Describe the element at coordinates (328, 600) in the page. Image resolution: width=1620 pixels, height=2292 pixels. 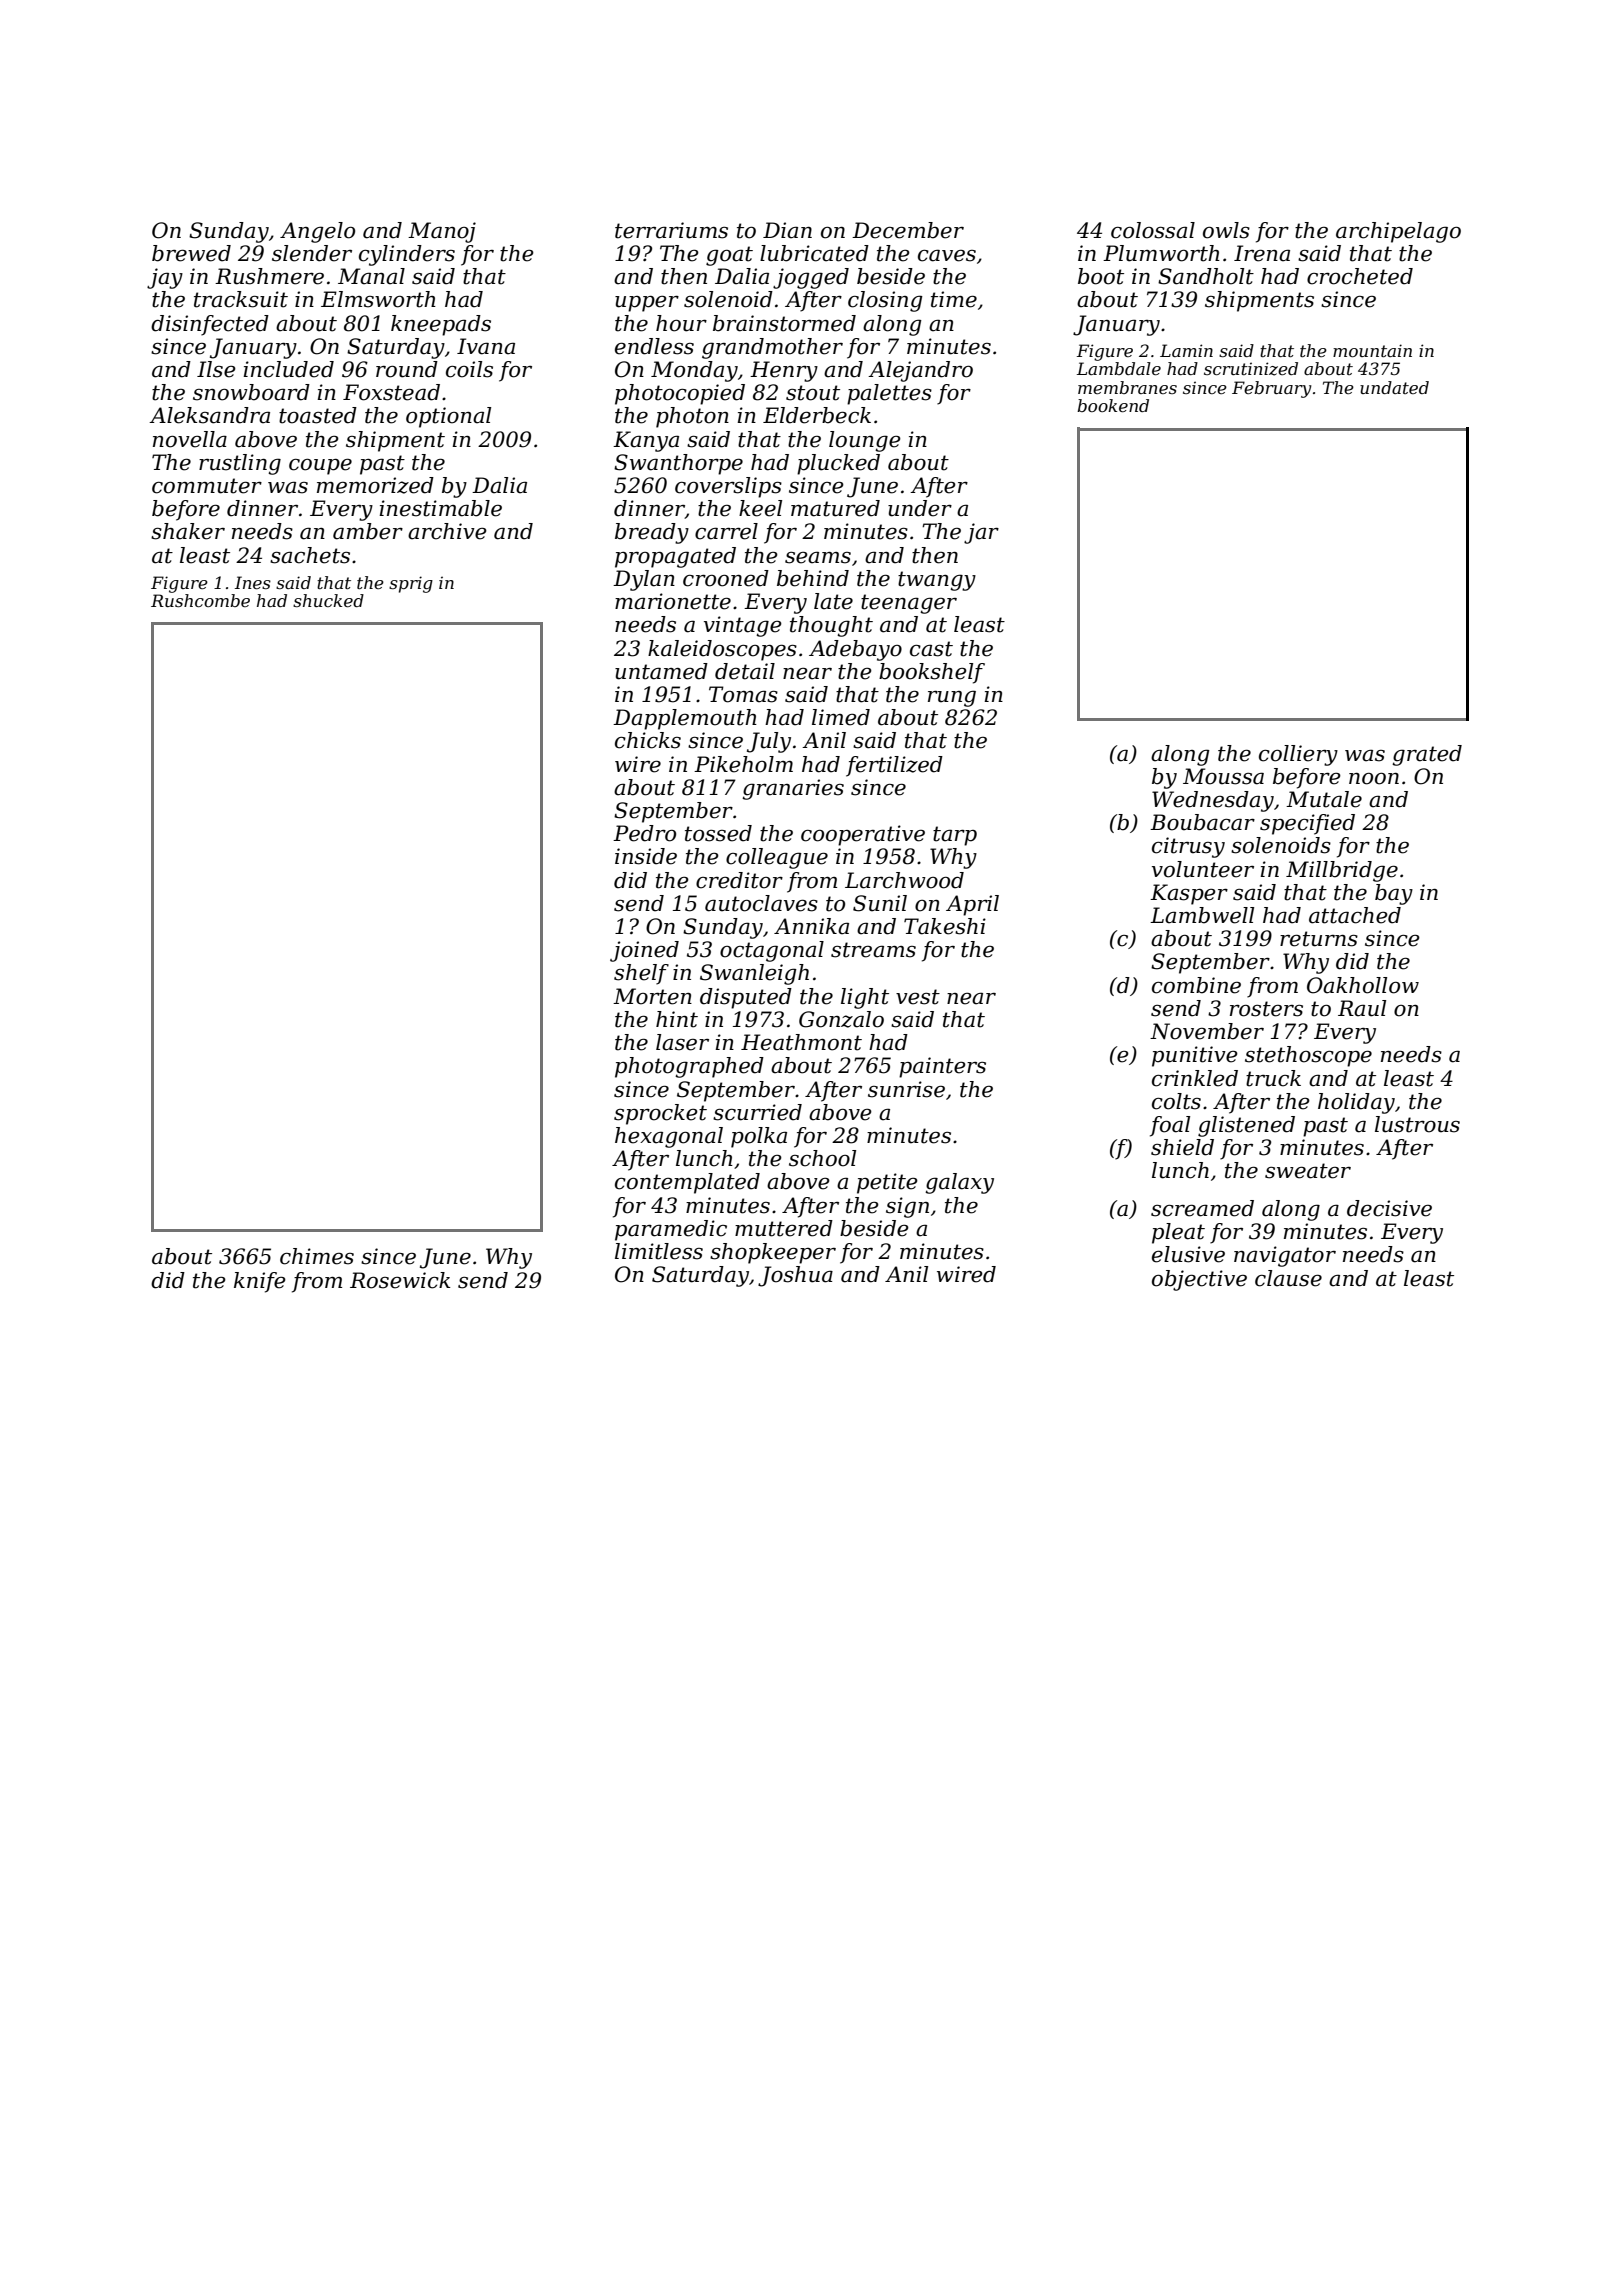
I see `shucked` at that location.
